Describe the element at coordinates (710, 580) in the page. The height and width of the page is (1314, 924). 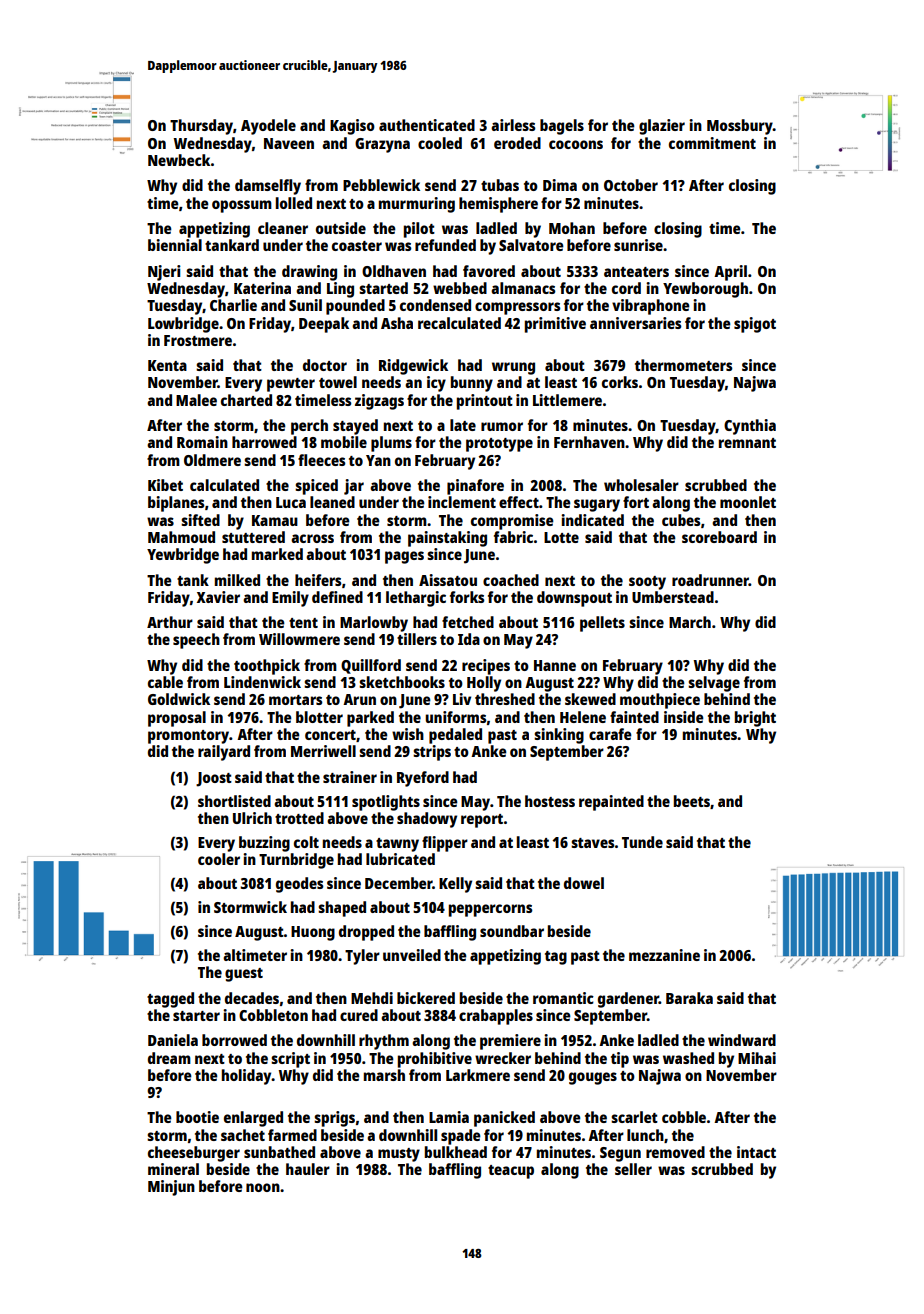
I see `roadrunner` at that location.
